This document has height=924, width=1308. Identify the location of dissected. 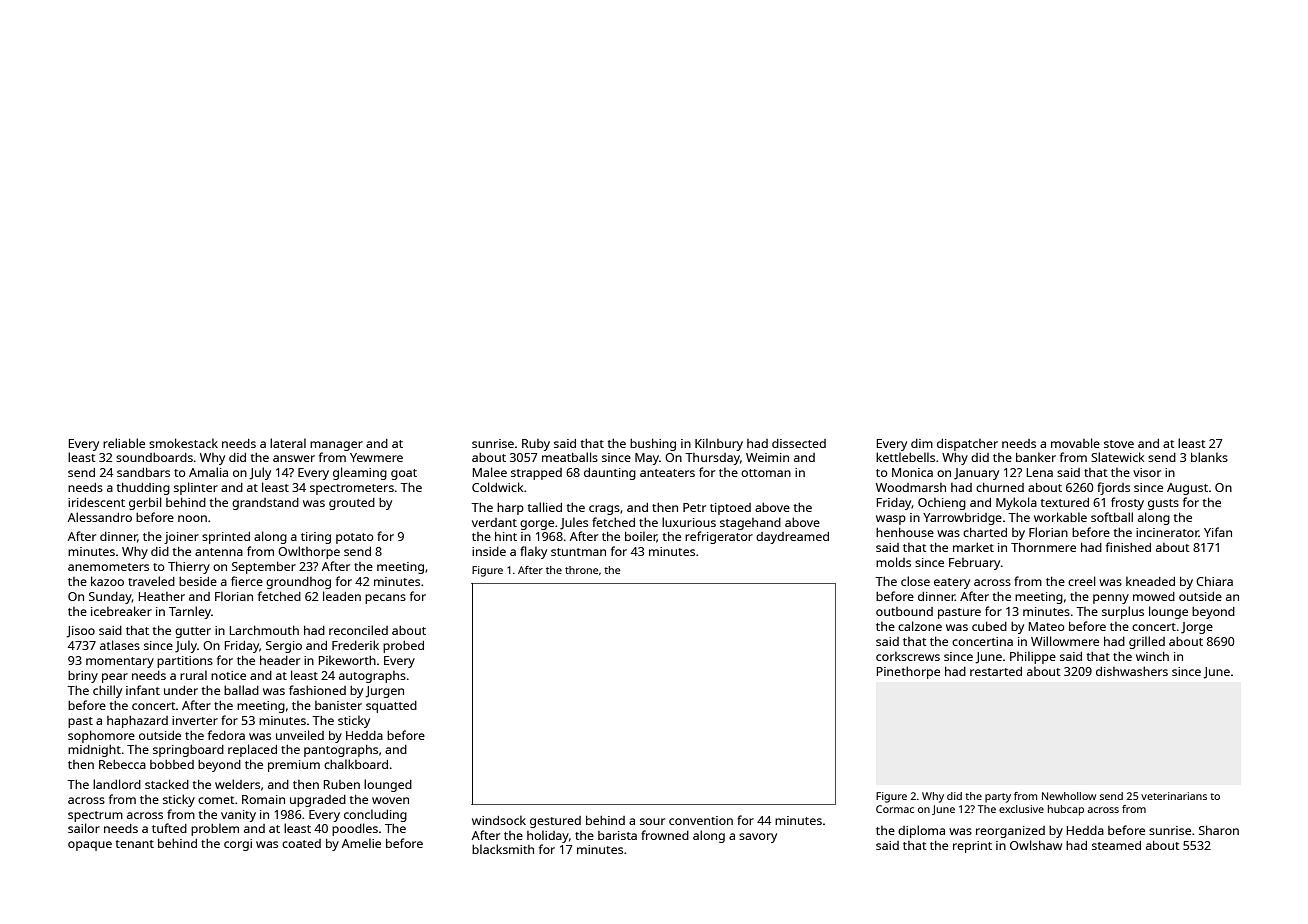
(799, 443).
